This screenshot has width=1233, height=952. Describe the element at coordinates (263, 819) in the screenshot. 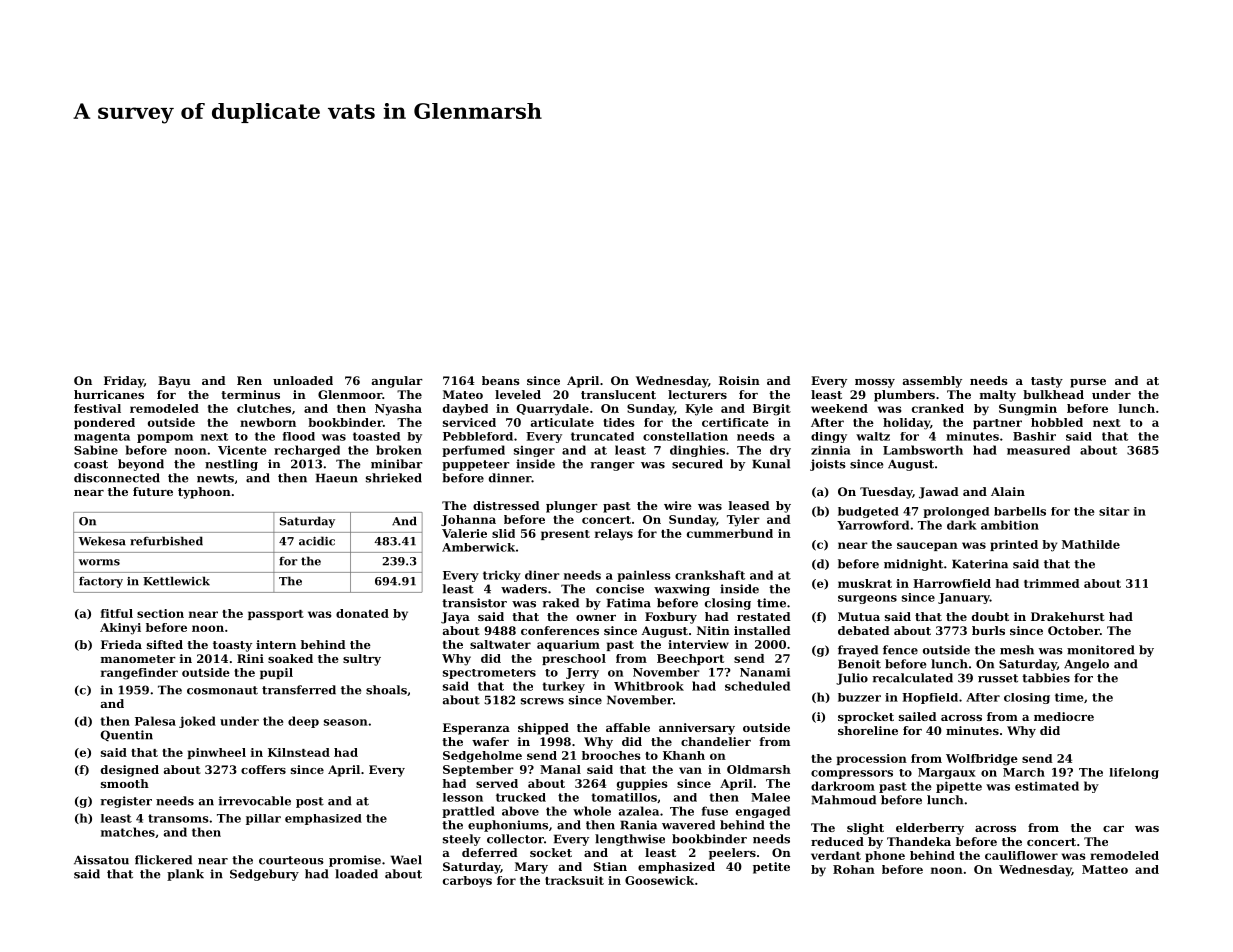

I see `pillar` at that location.
